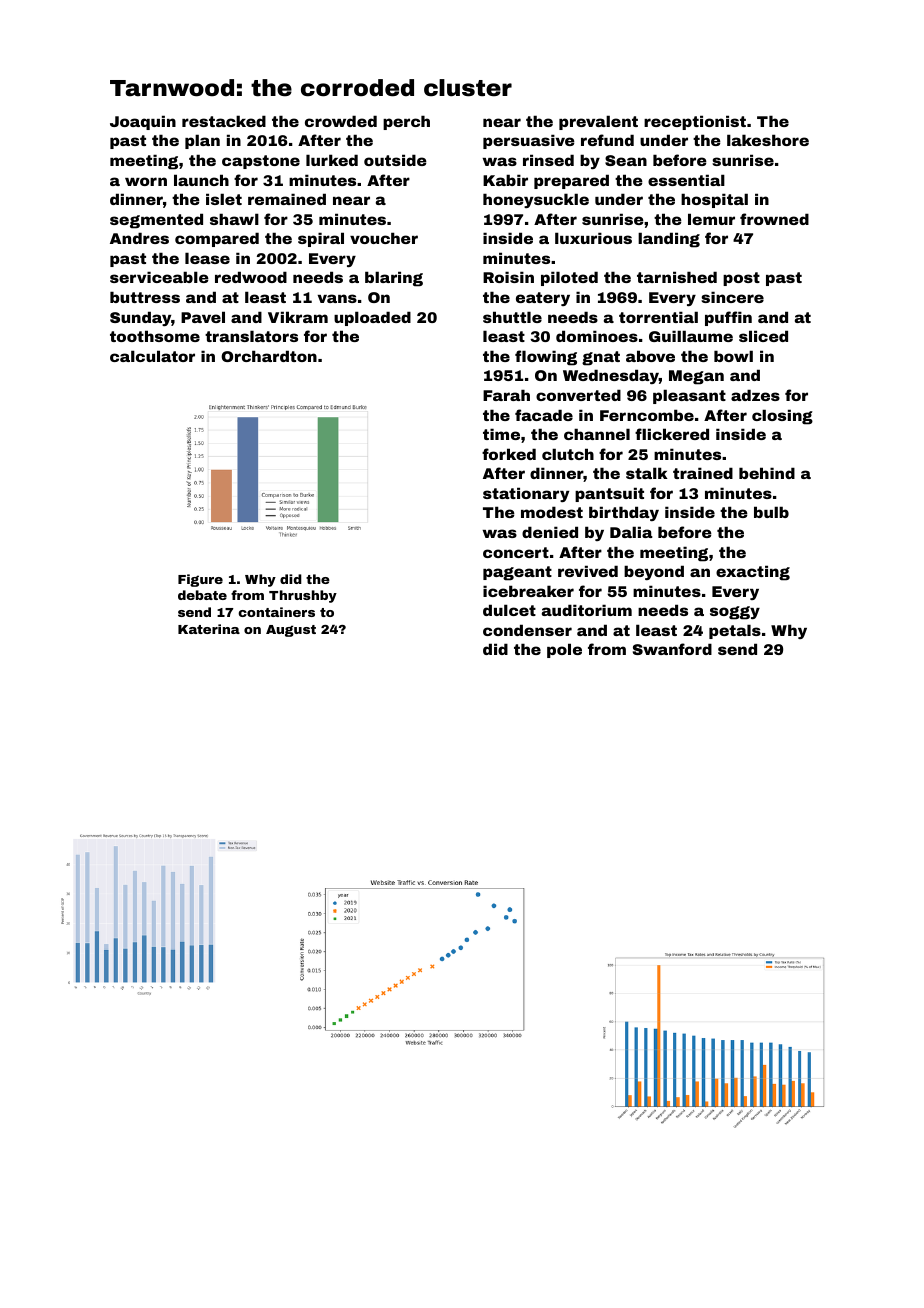 Image resolution: width=924 pixels, height=1308 pixels. What do you see at coordinates (209, 629) in the screenshot?
I see `Katerina` at bounding box center [209, 629].
